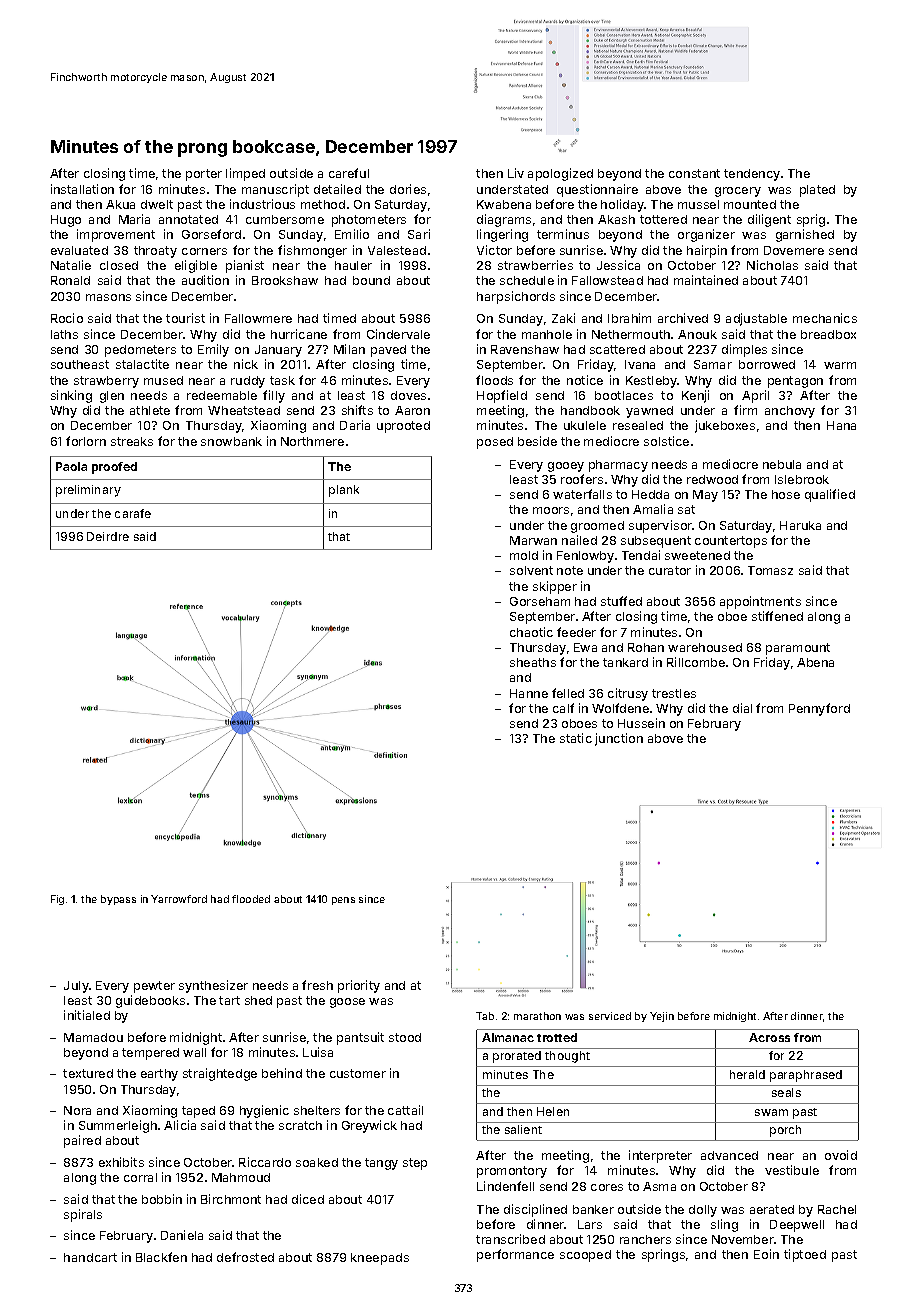 The width and height of the document is (908, 1316). What do you see at coordinates (182, 1235) in the document?
I see `Daniela` at bounding box center [182, 1235].
